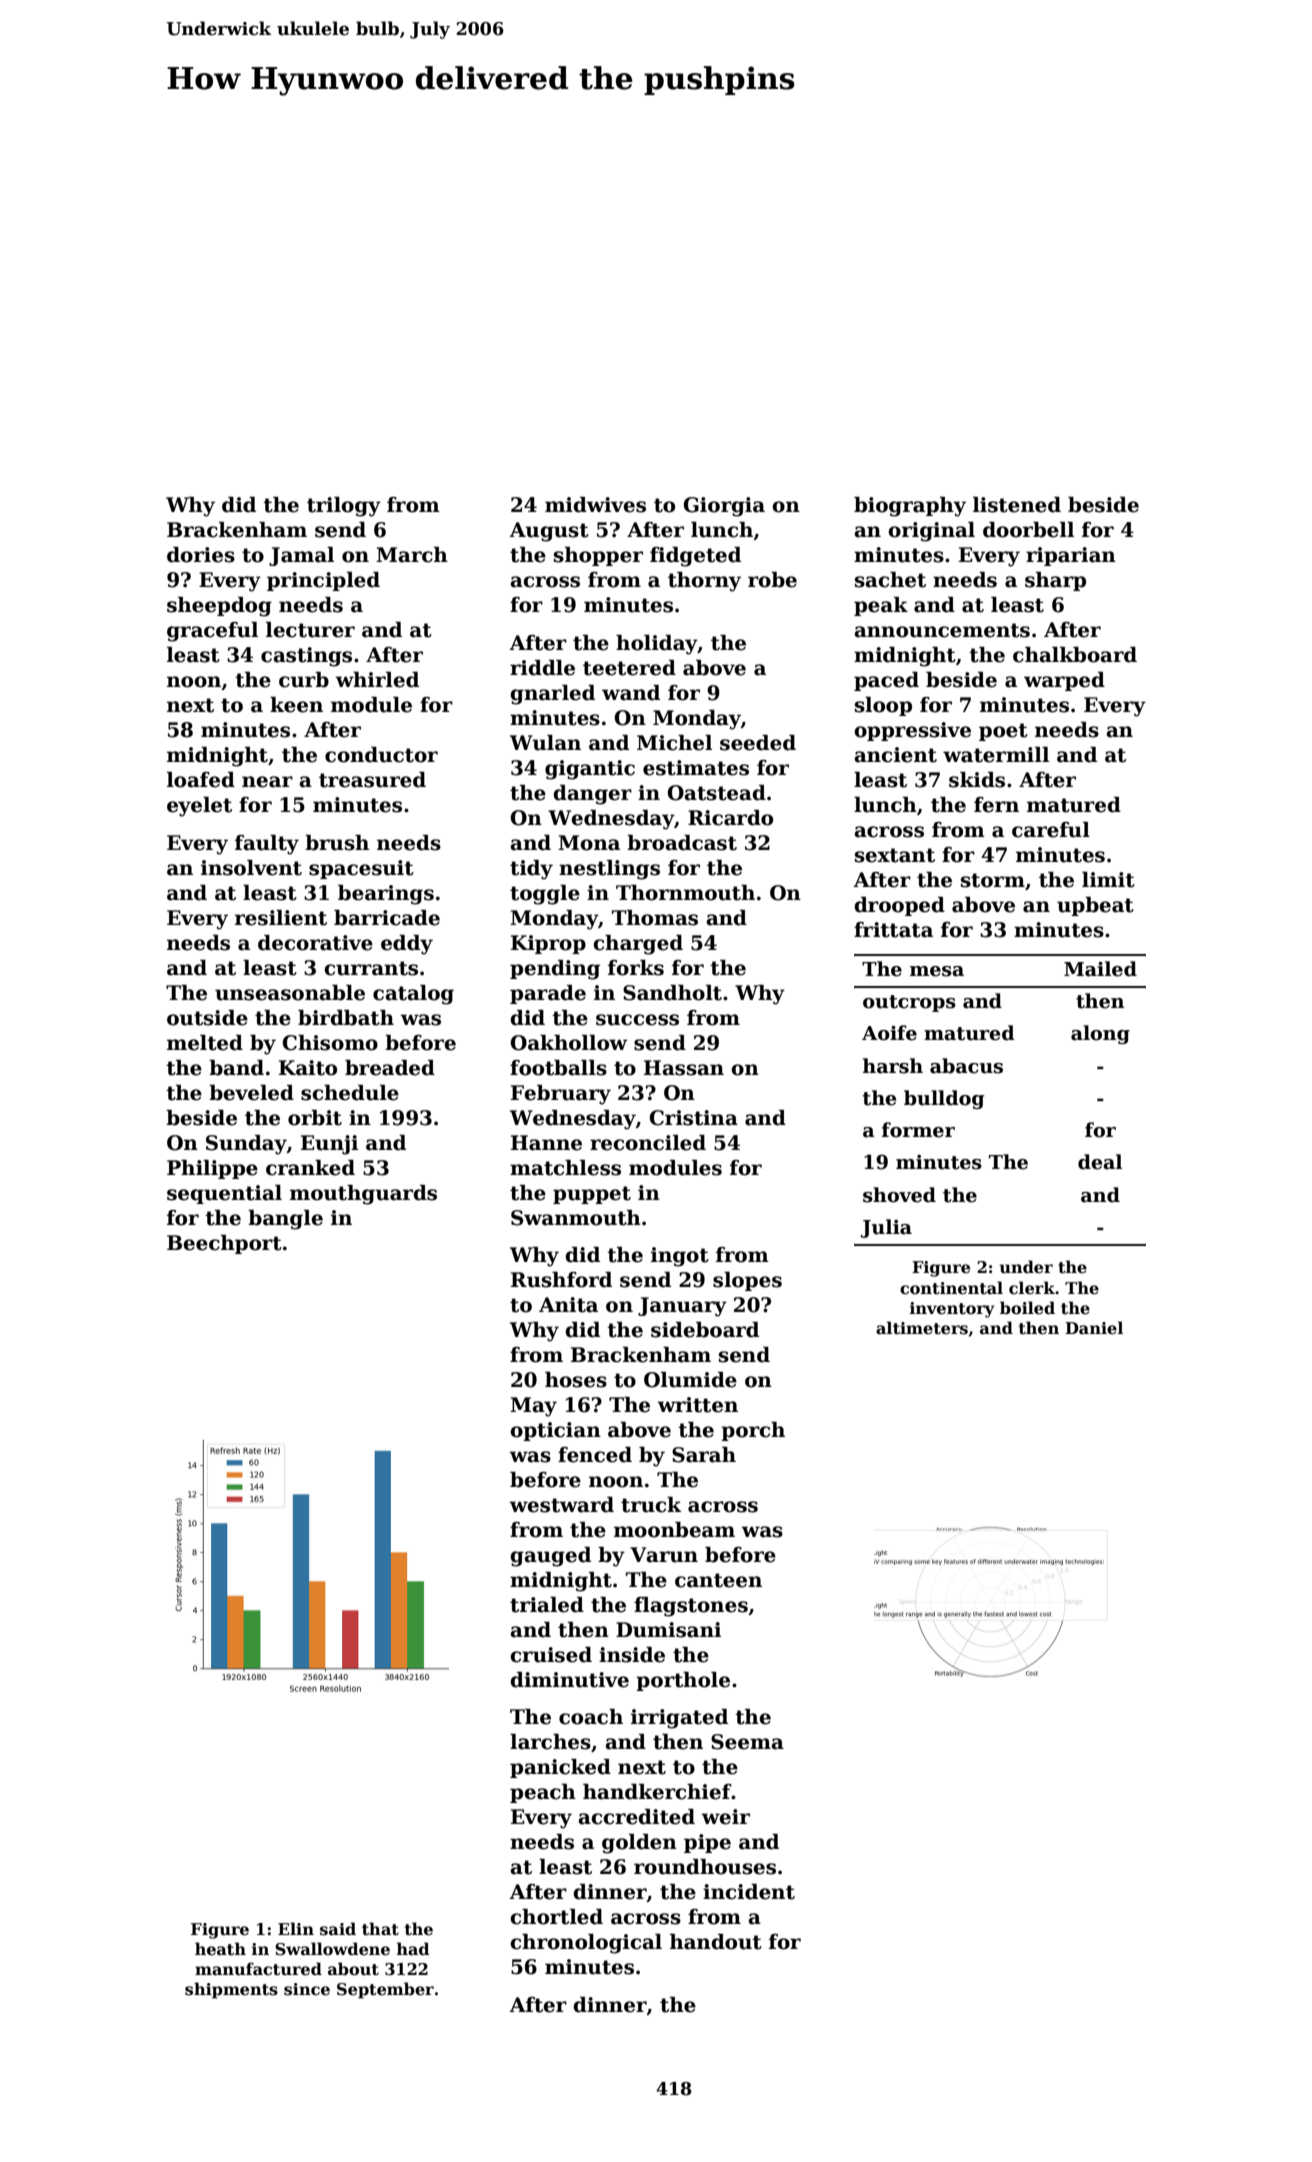  What do you see at coordinates (595, 505) in the document?
I see `midwives` at bounding box center [595, 505].
